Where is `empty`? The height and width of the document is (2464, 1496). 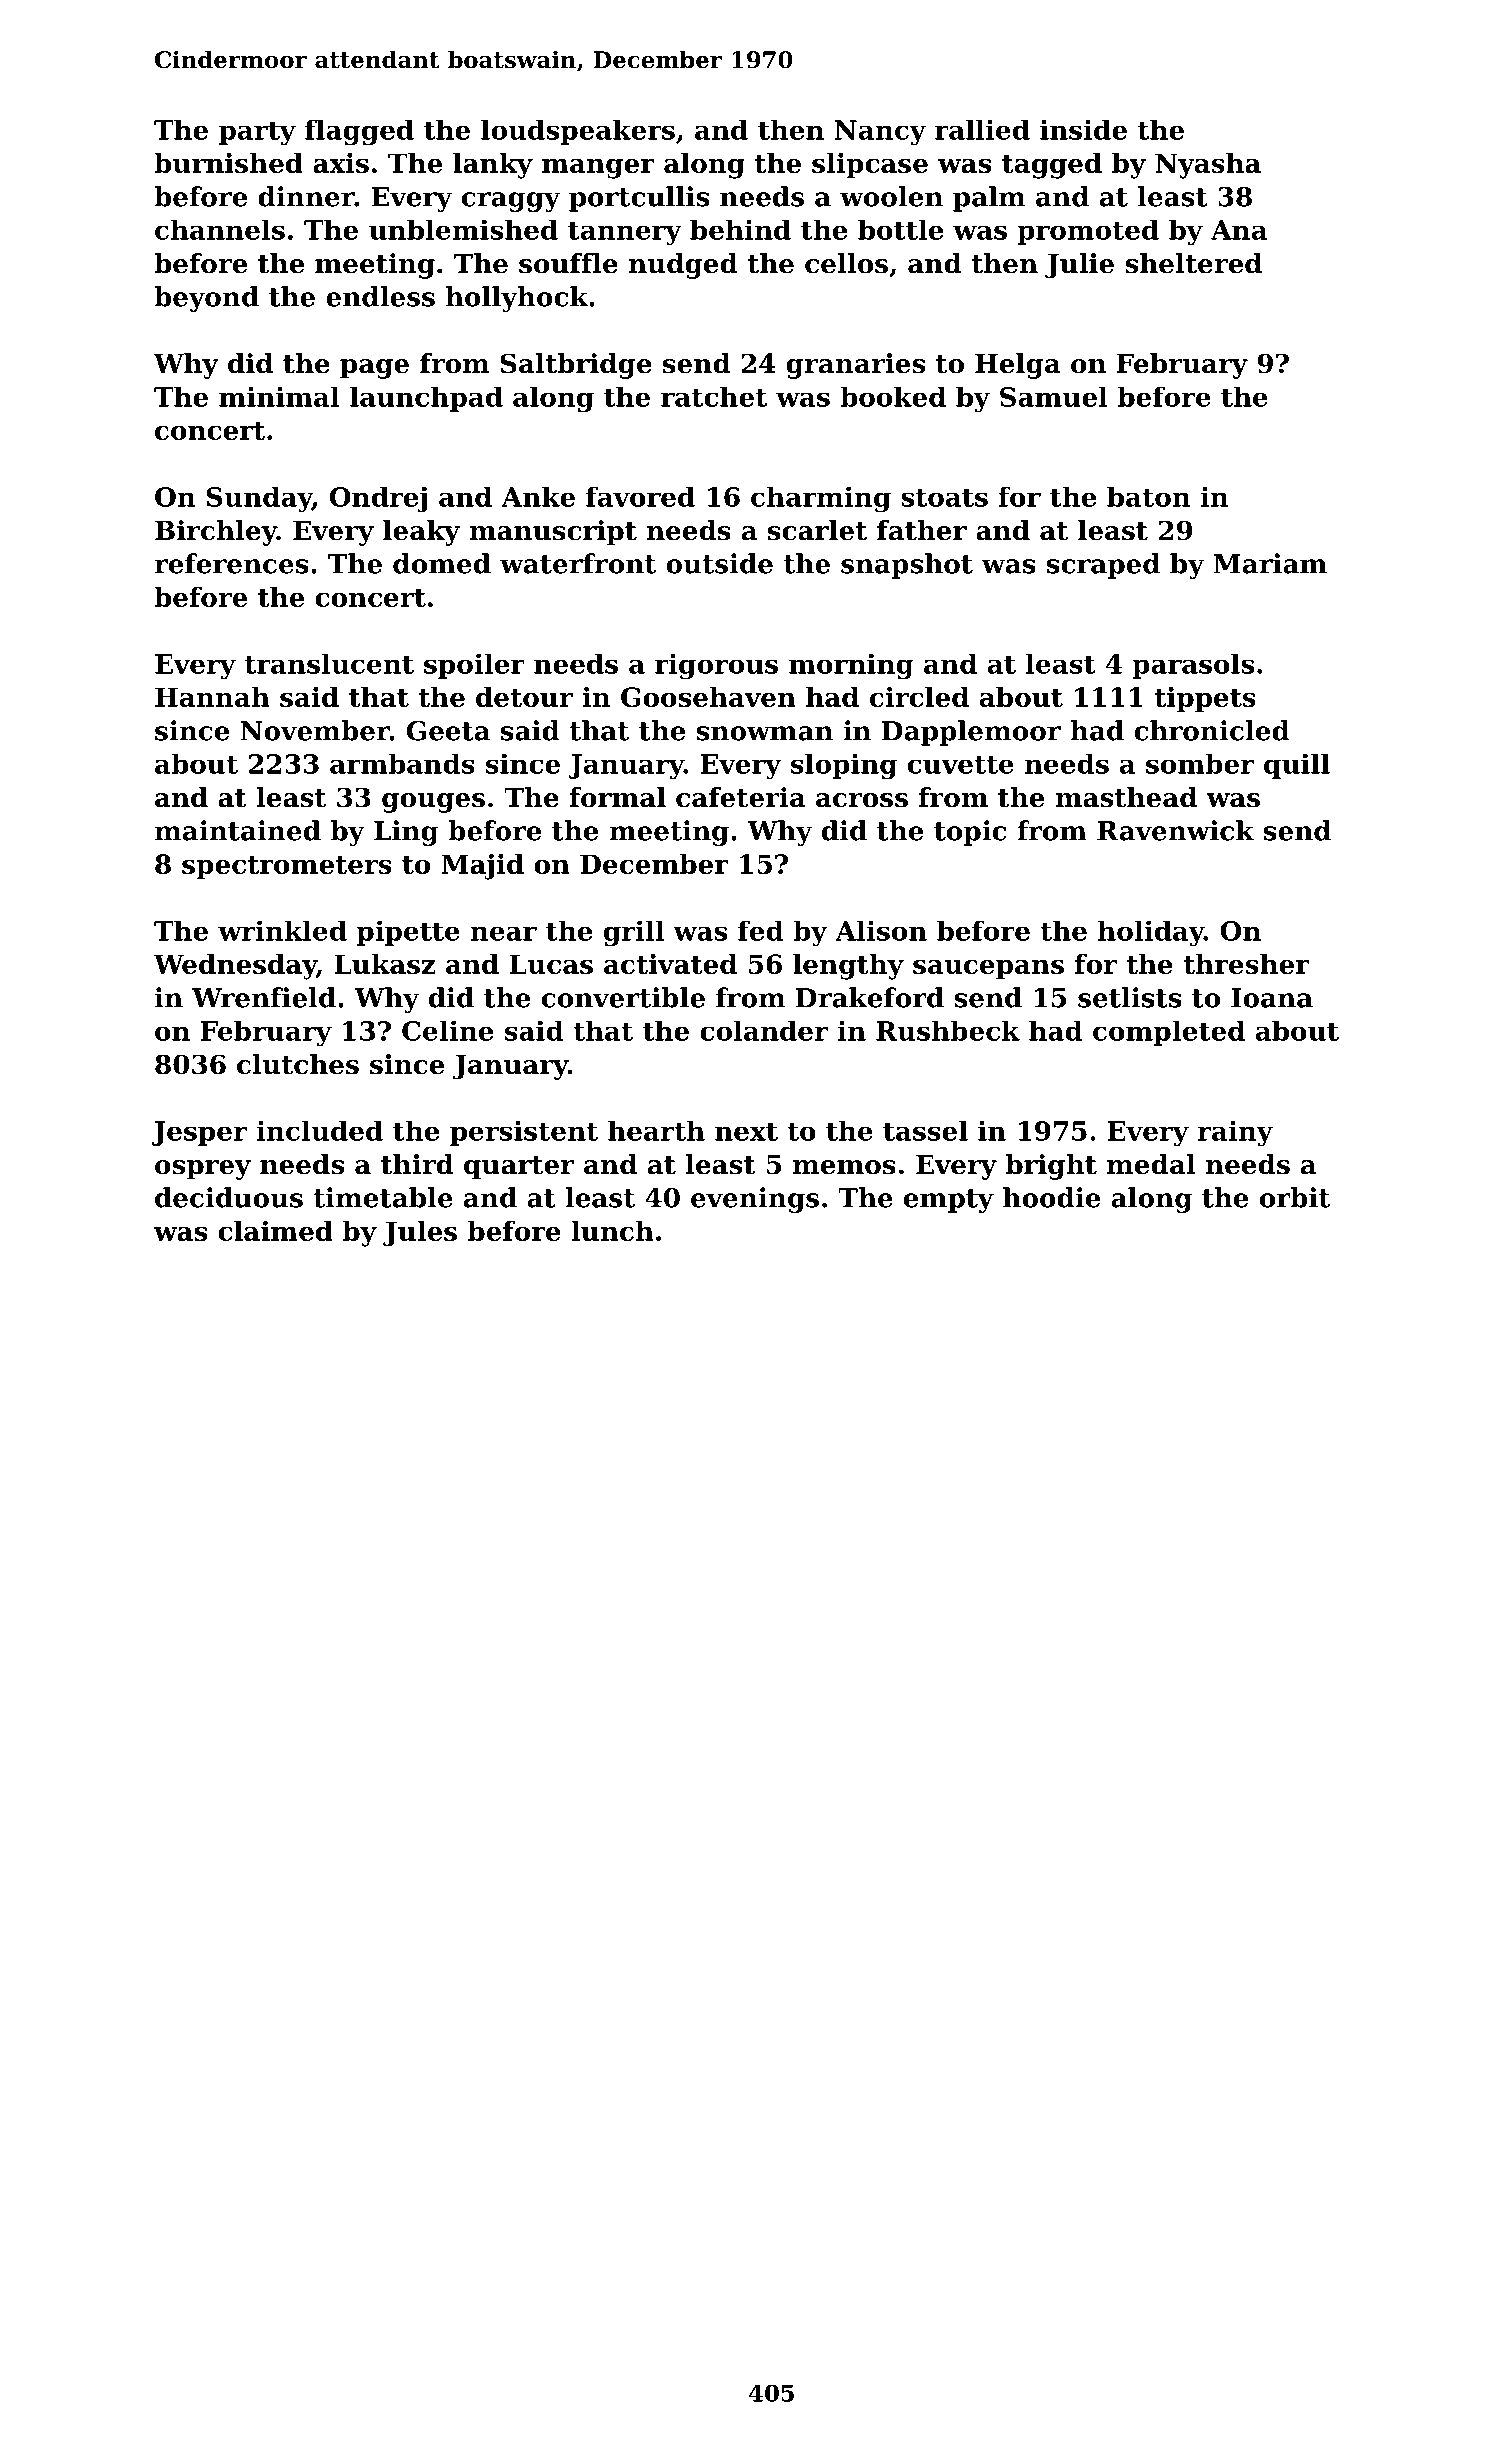 empty is located at coordinates (949, 1201).
